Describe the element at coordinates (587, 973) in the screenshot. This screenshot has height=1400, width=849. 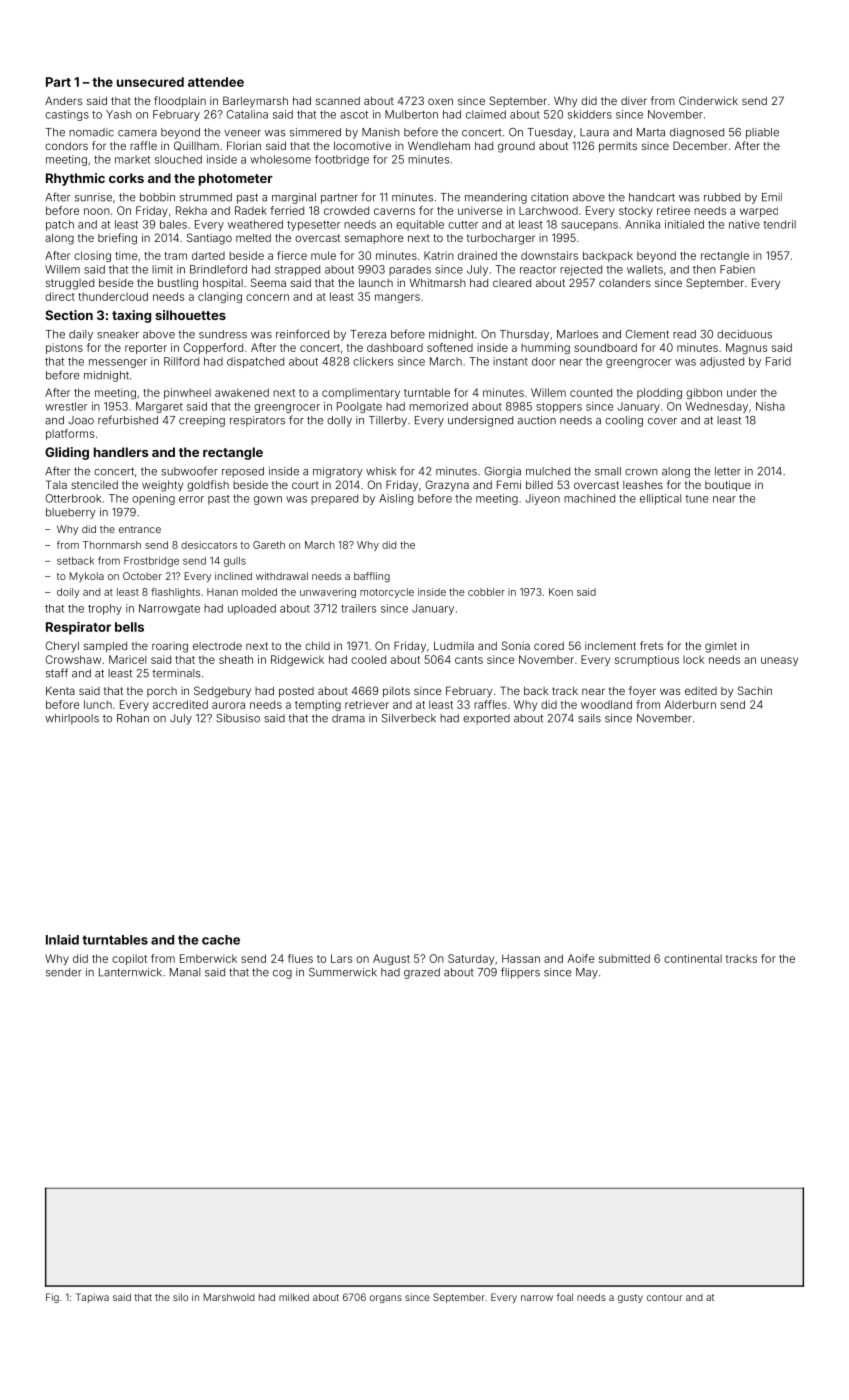
I see `May` at that location.
